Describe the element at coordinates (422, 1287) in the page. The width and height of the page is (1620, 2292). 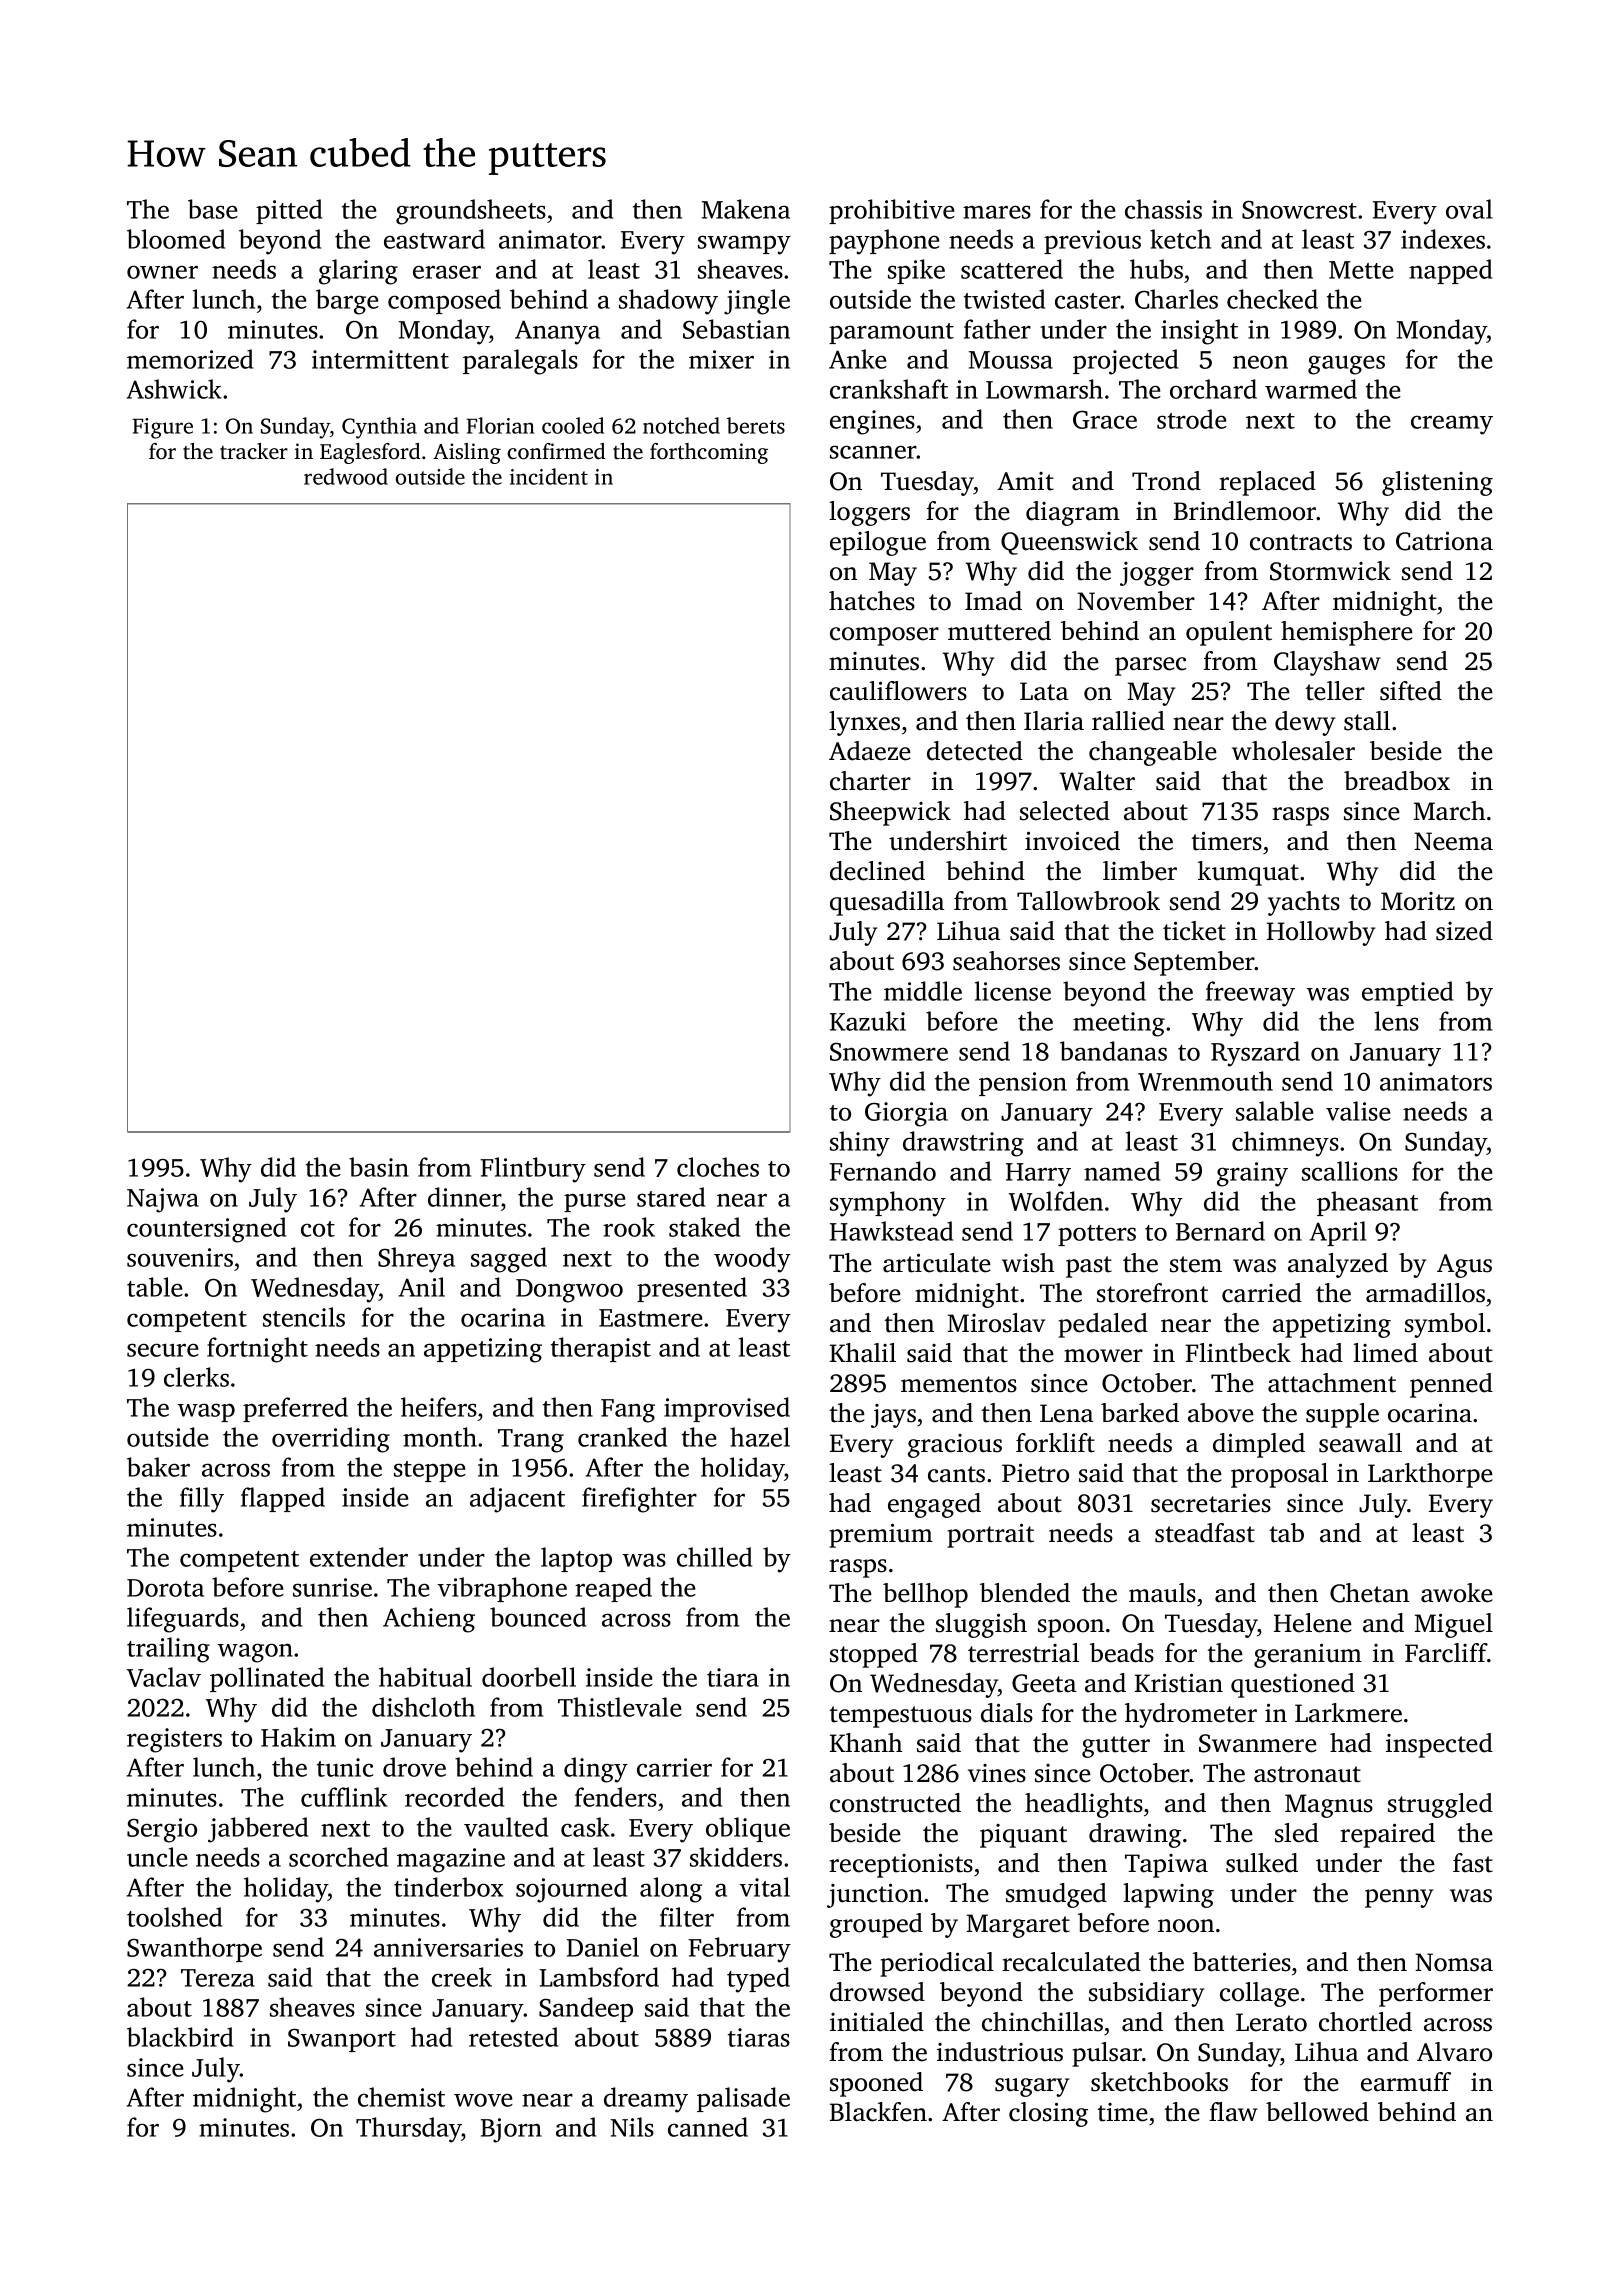
I see `Anil` at that location.
